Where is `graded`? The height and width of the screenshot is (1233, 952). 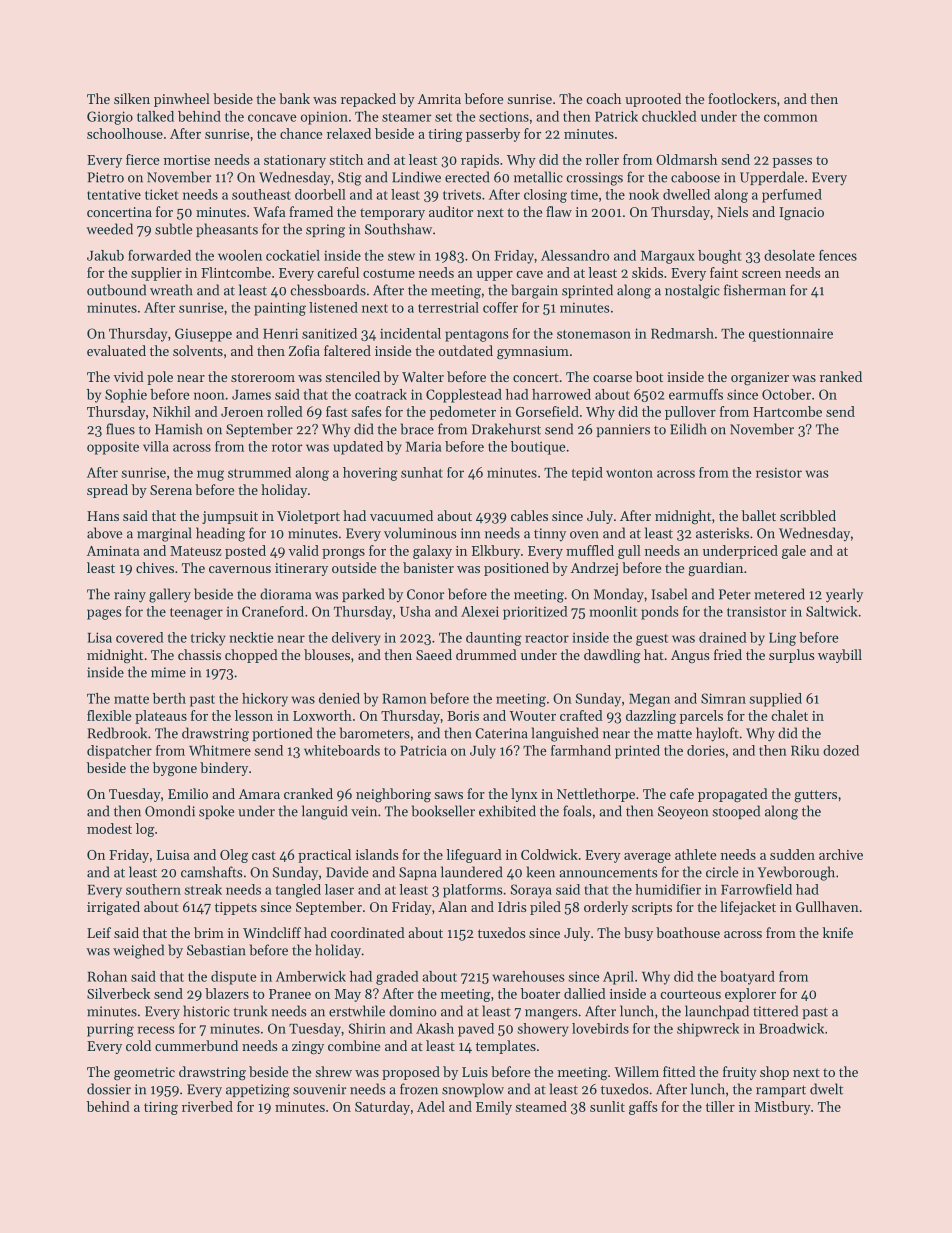
graded is located at coordinates (397, 978).
